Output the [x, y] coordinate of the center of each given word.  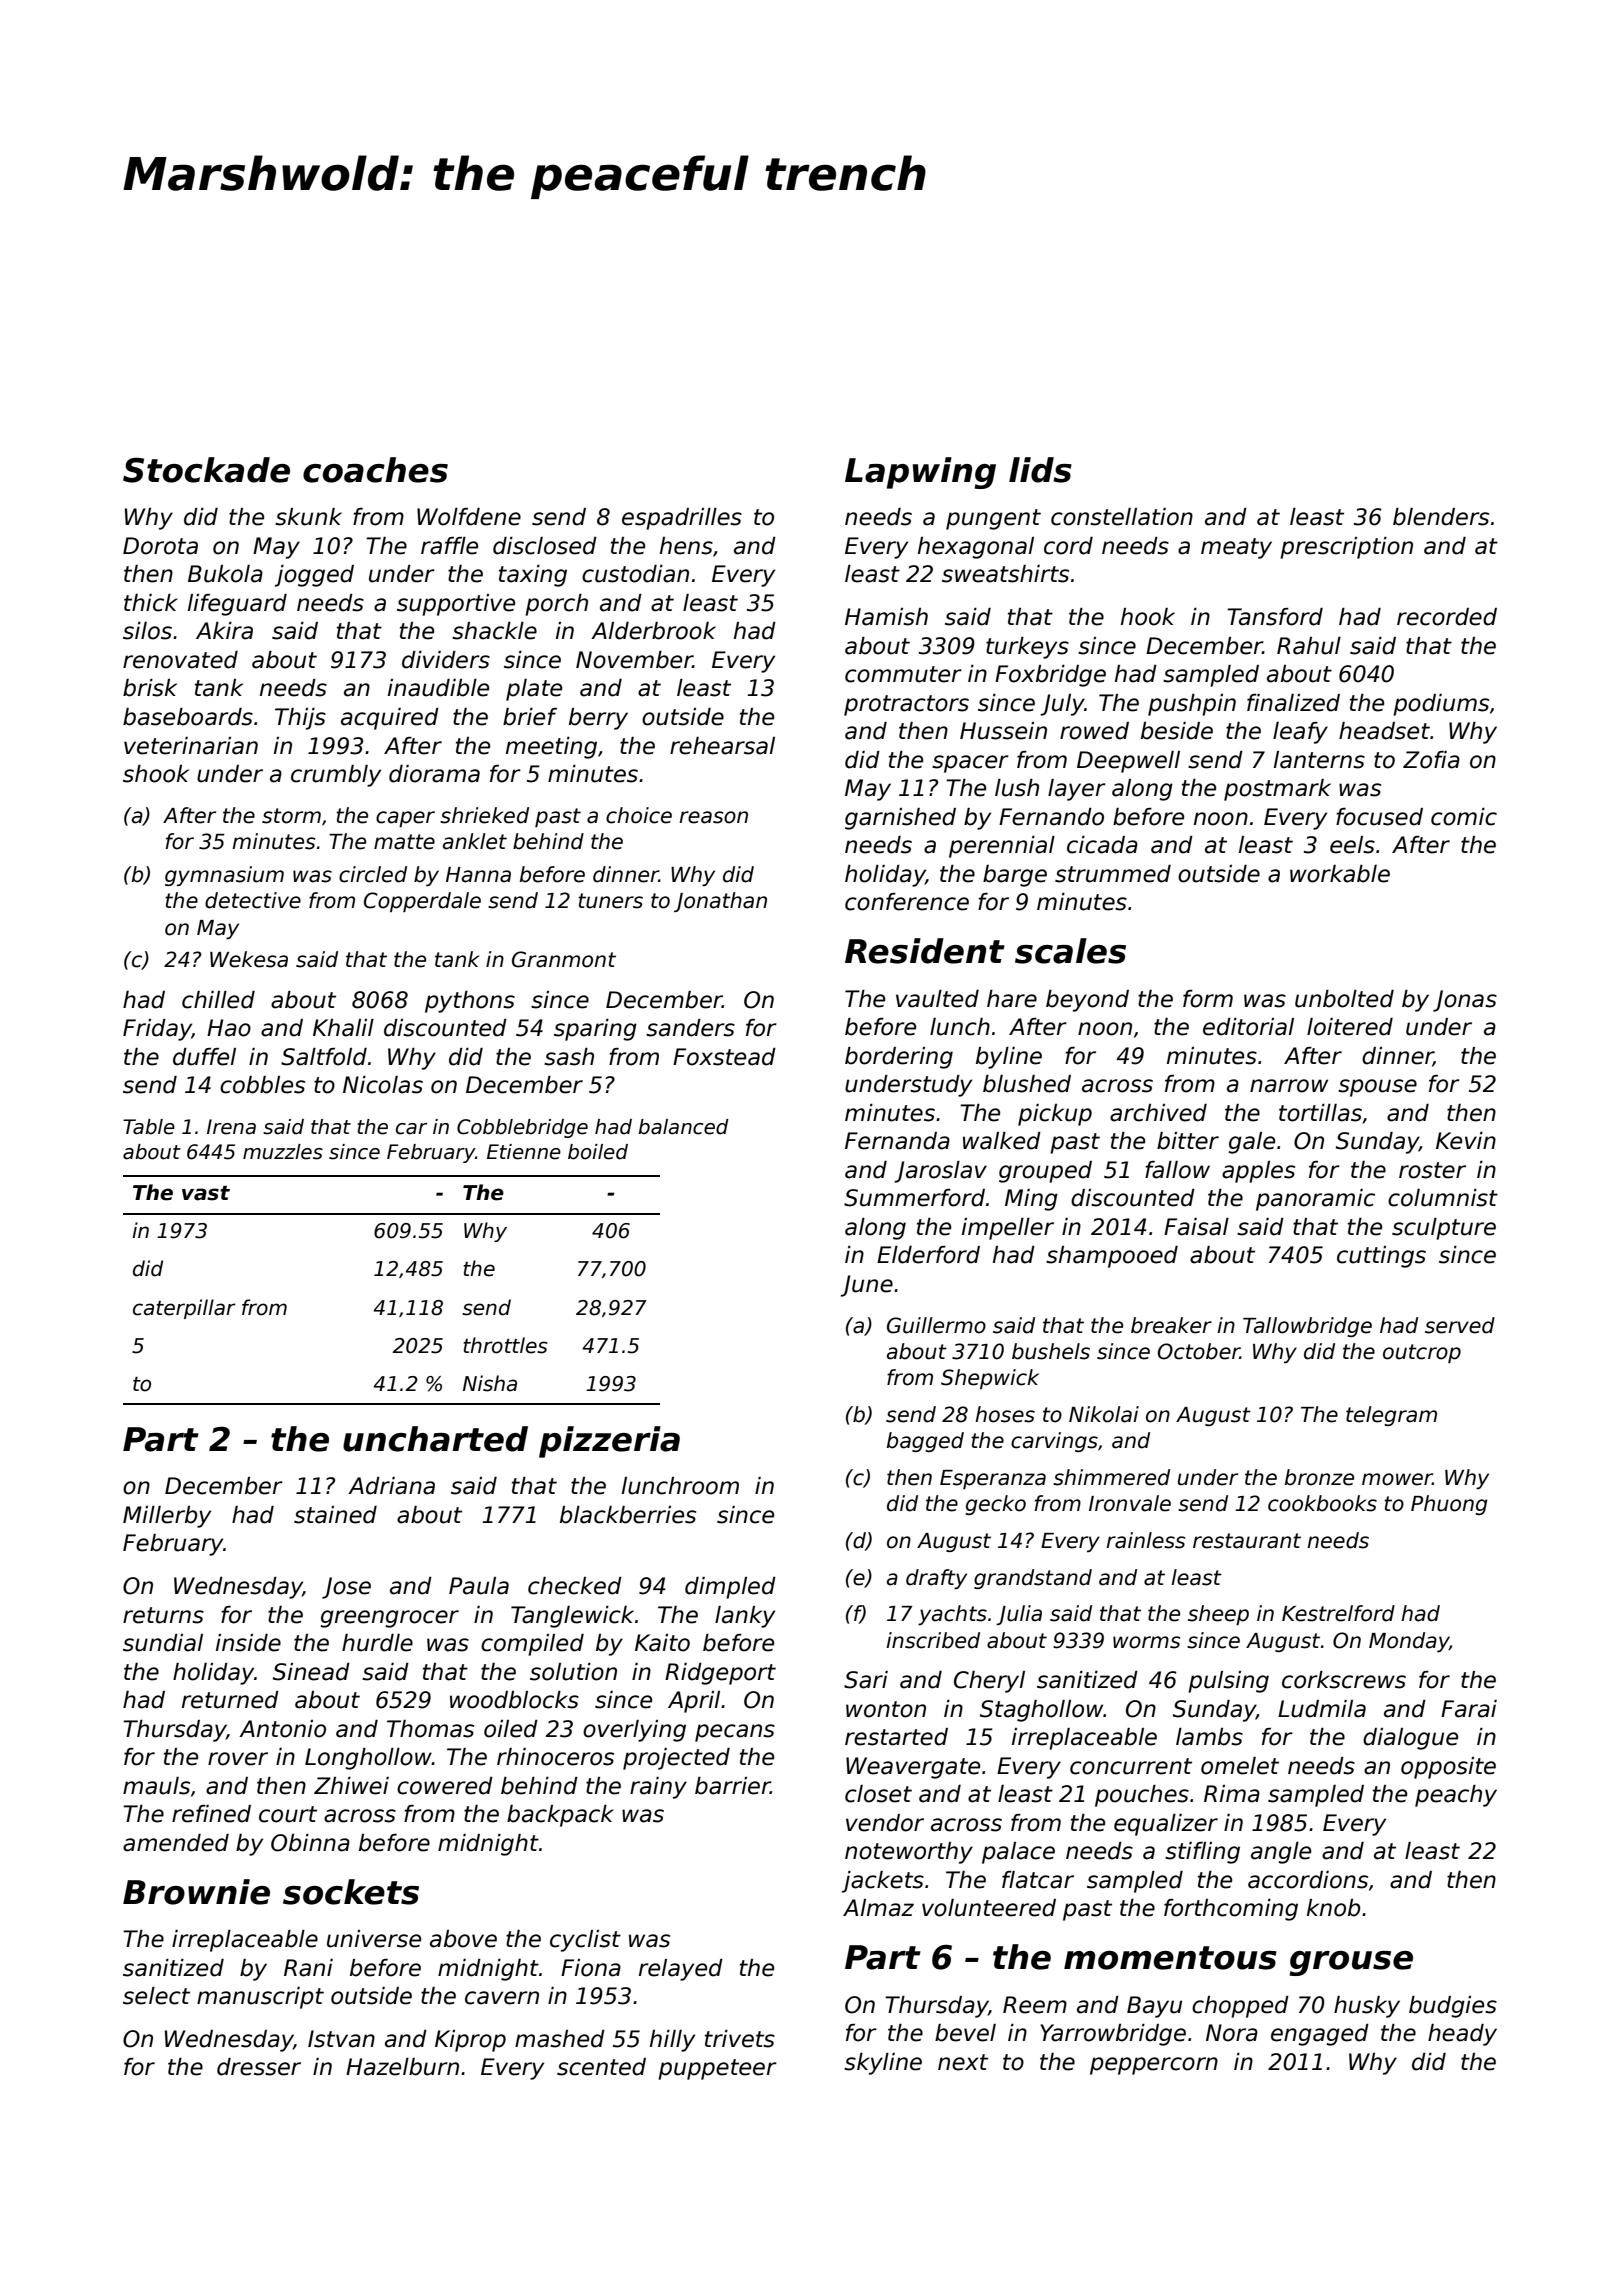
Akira [224, 631]
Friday [157, 1030]
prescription [1346, 548]
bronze [1319, 1477]
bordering [899, 1058]
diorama [434, 774]
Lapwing [920, 473]
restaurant [1247, 1541]
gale [1251, 1143]
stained [335, 1515]
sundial [163, 1643]
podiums [1441, 705]
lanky [745, 1617]
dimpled [730, 1588]
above [463, 1939]
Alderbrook [653, 631]
